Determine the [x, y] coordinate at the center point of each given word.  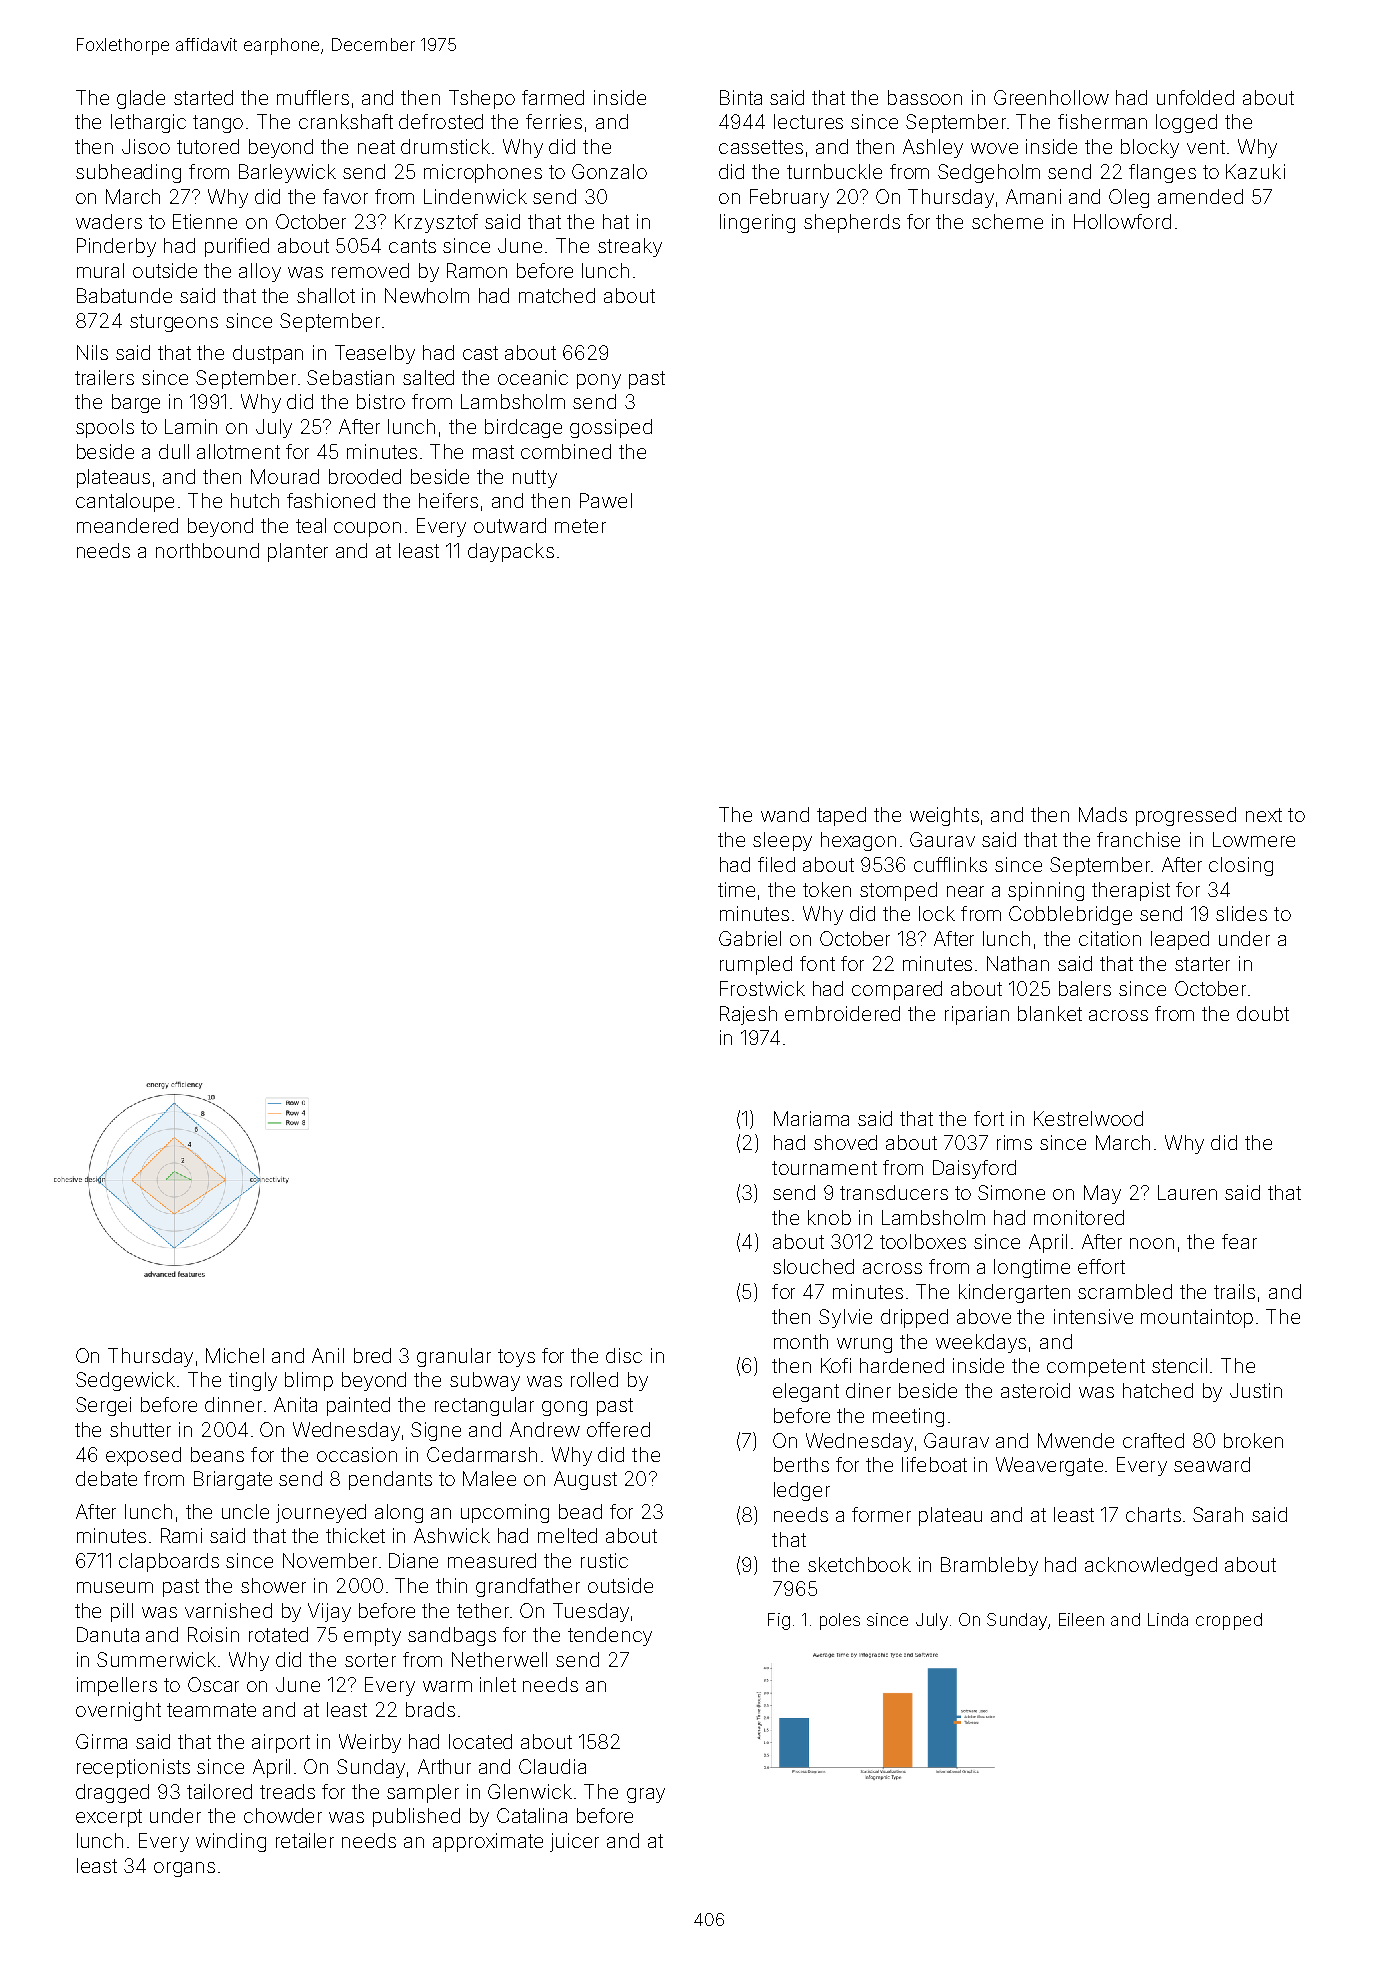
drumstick [445, 146]
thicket [355, 1535]
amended [1200, 196]
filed [776, 864]
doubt [1263, 1013]
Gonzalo [609, 171]
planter [298, 552]
